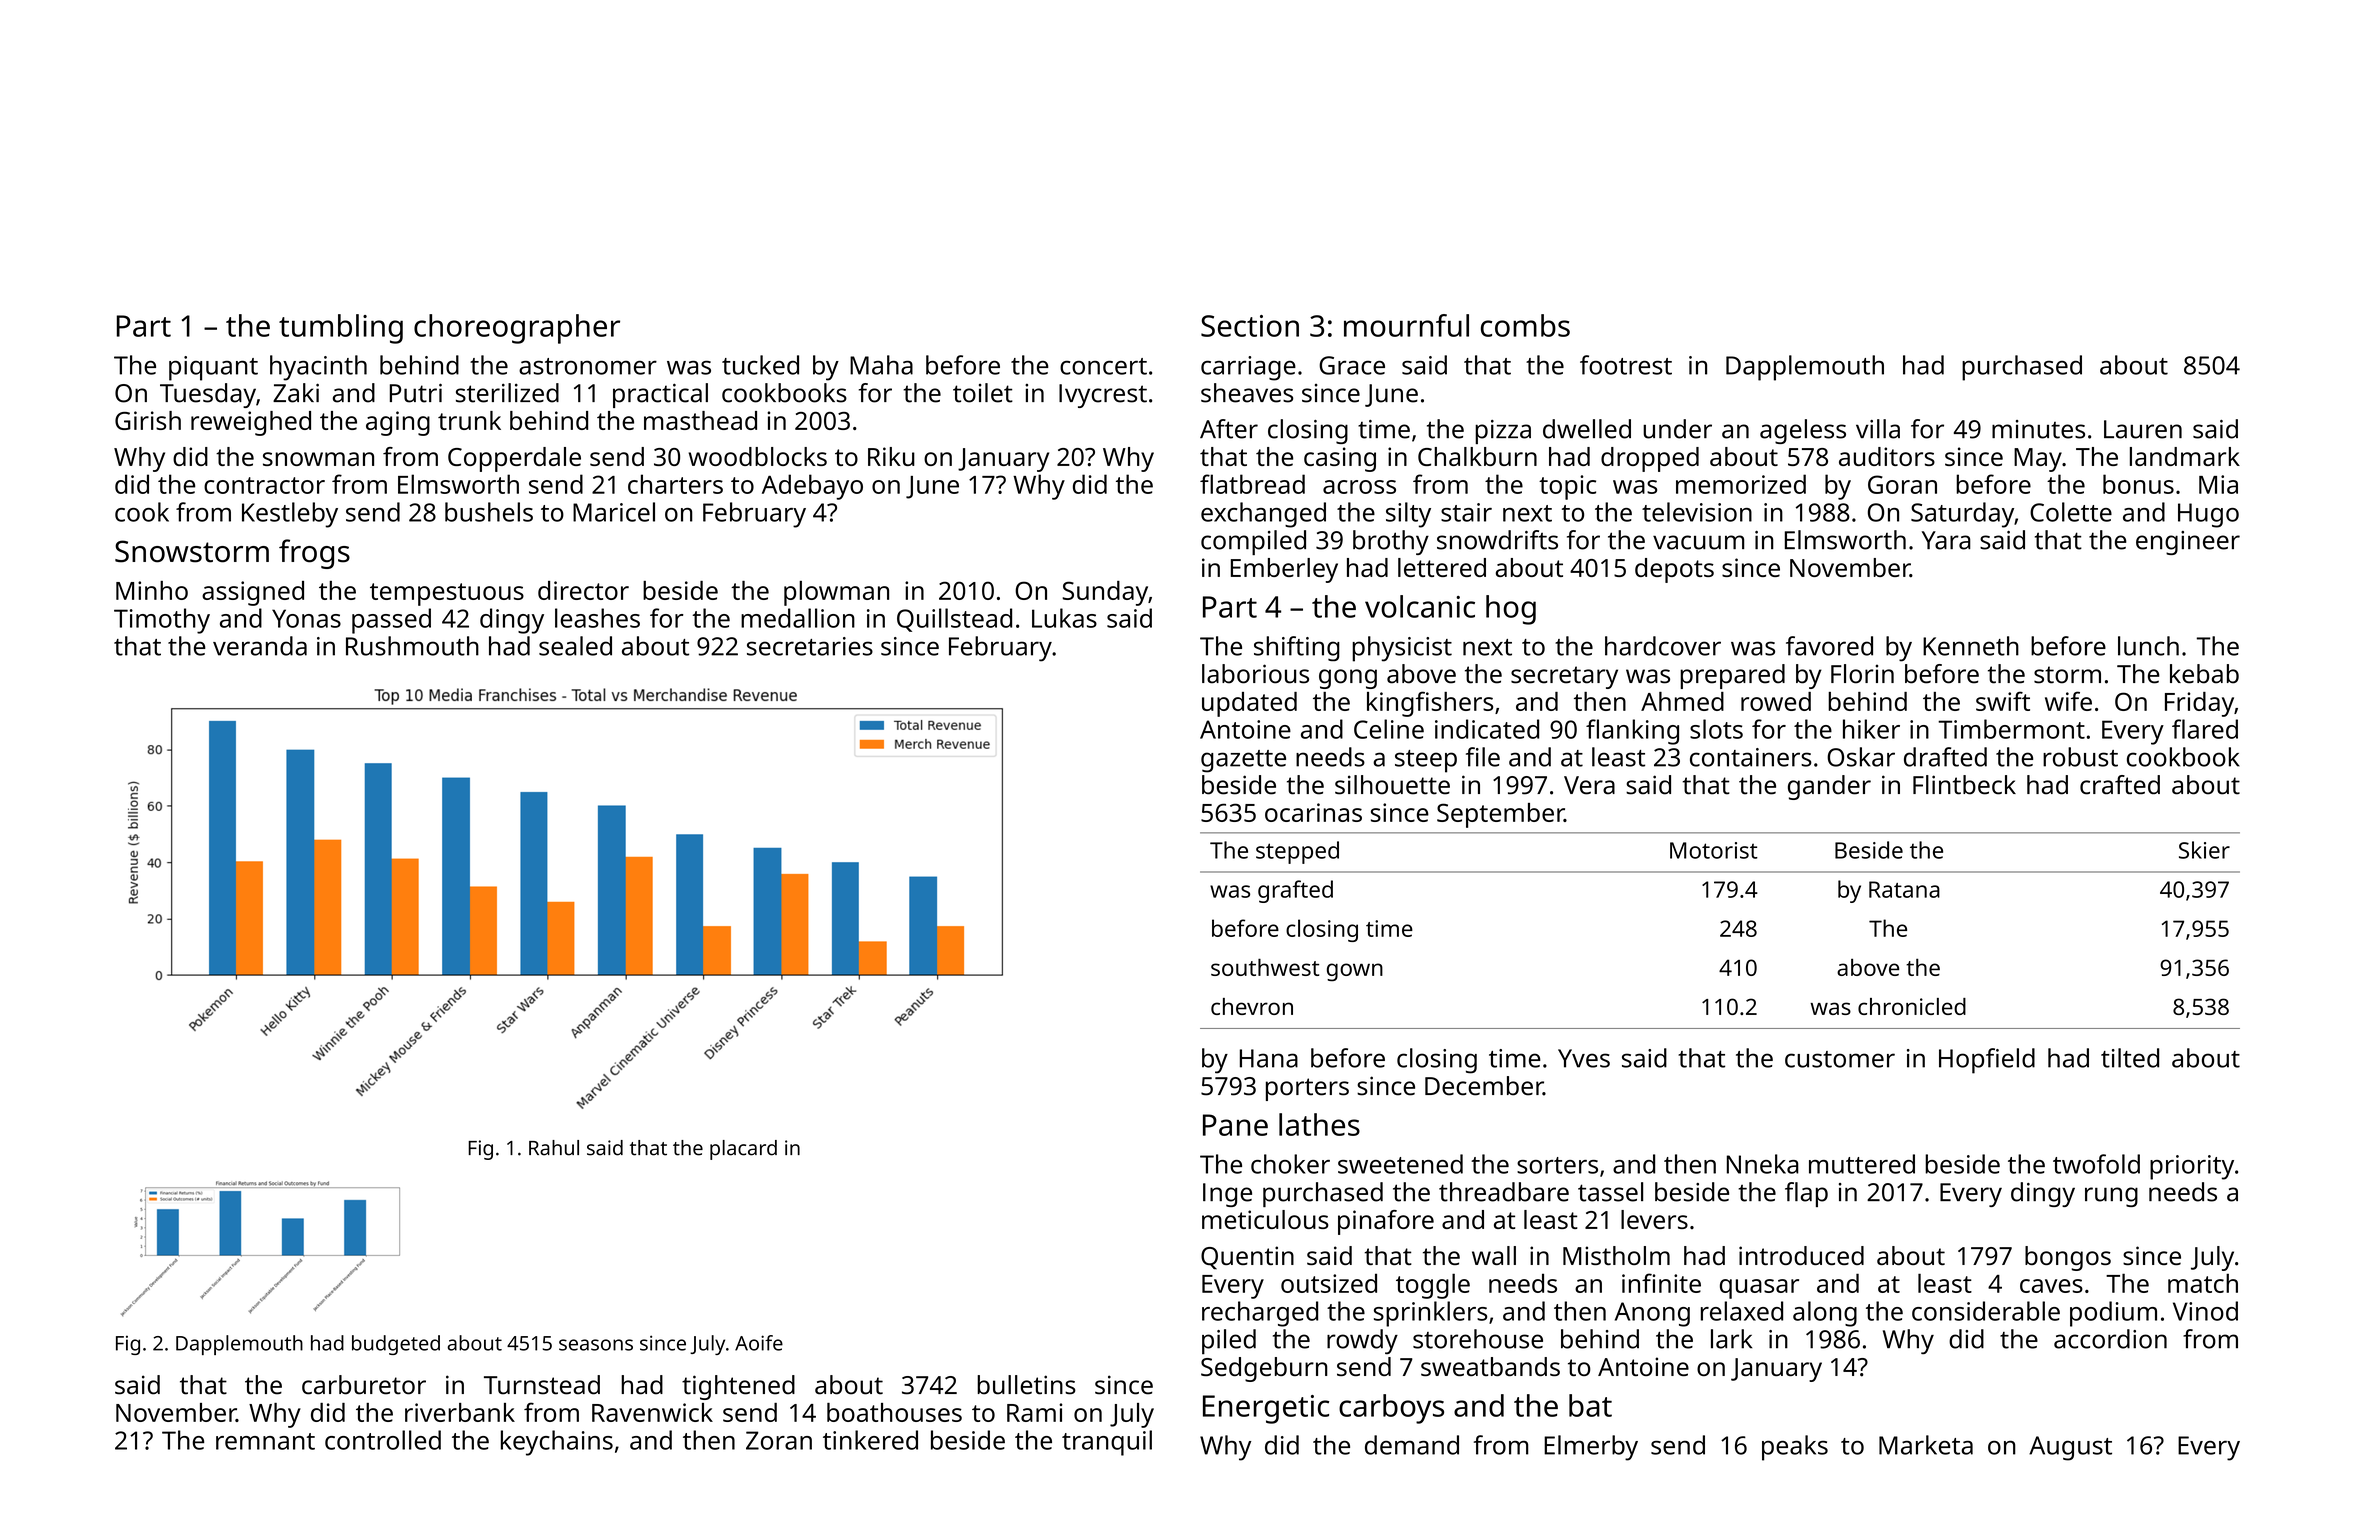  What do you see at coordinates (1478, 1339) in the image?
I see `storehouse` at bounding box center [1478, 1339].
